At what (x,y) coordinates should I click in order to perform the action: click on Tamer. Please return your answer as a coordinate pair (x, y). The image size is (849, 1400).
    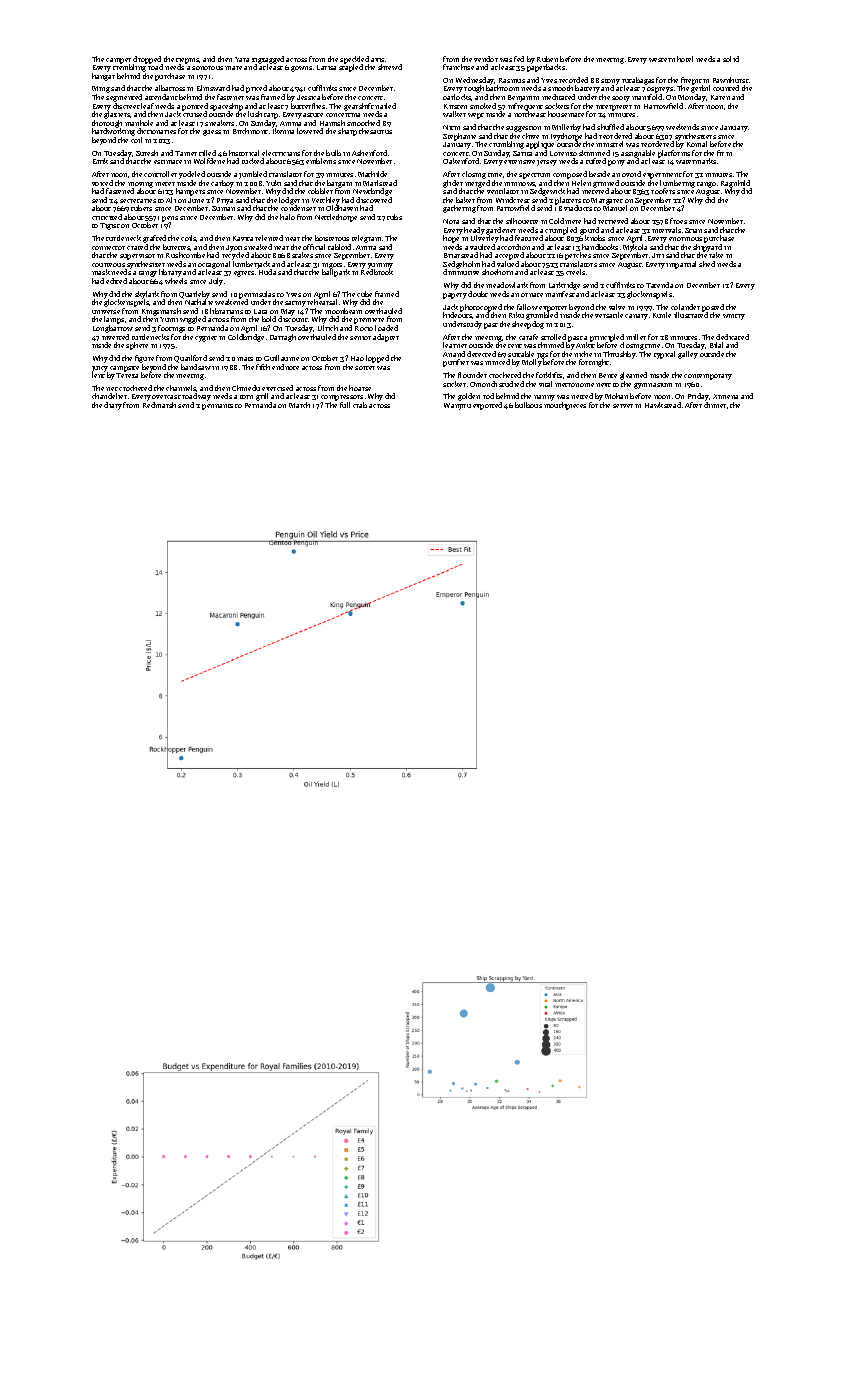
    Looking at the image, I should click on (186, 153).
